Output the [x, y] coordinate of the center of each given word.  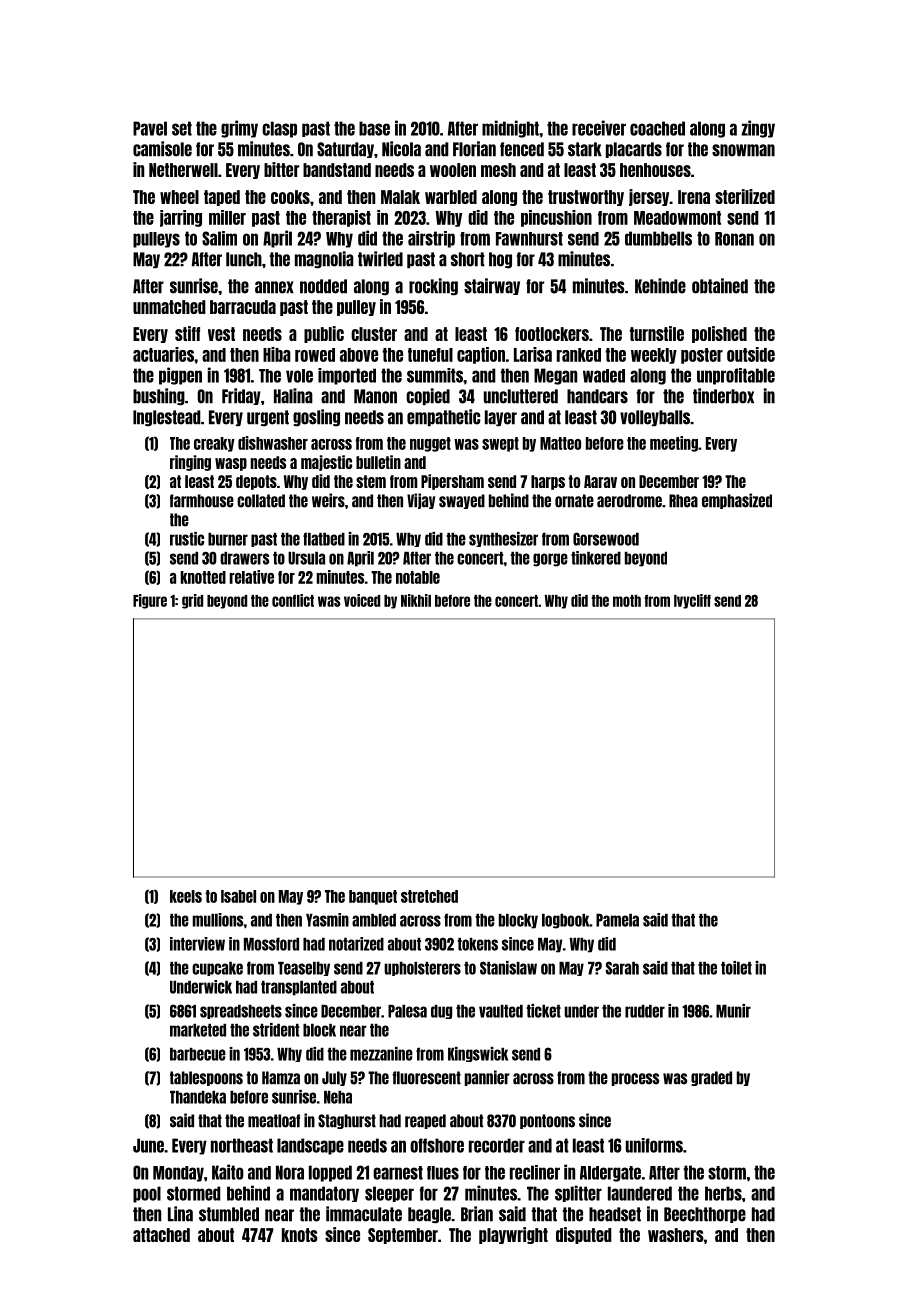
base [374, 128]
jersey [649, 197]
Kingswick [478, 1054]
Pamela [617, 920]
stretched [429, 896]
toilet [736, 968]
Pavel [150, 128]
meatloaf [274, 1121]
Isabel [238, 896]
